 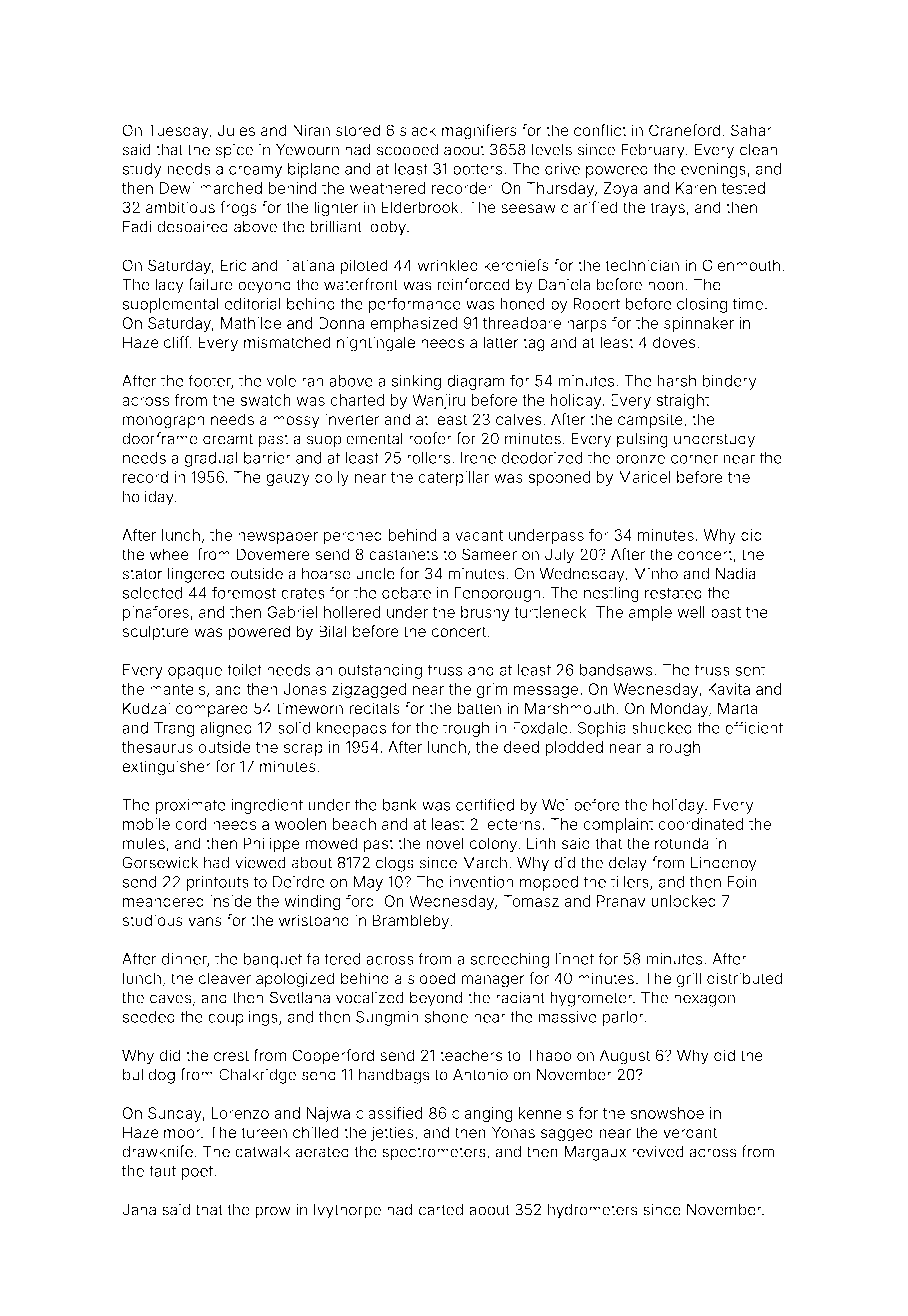 I want to click on Wanjiru, so click(x=438, y=401).
